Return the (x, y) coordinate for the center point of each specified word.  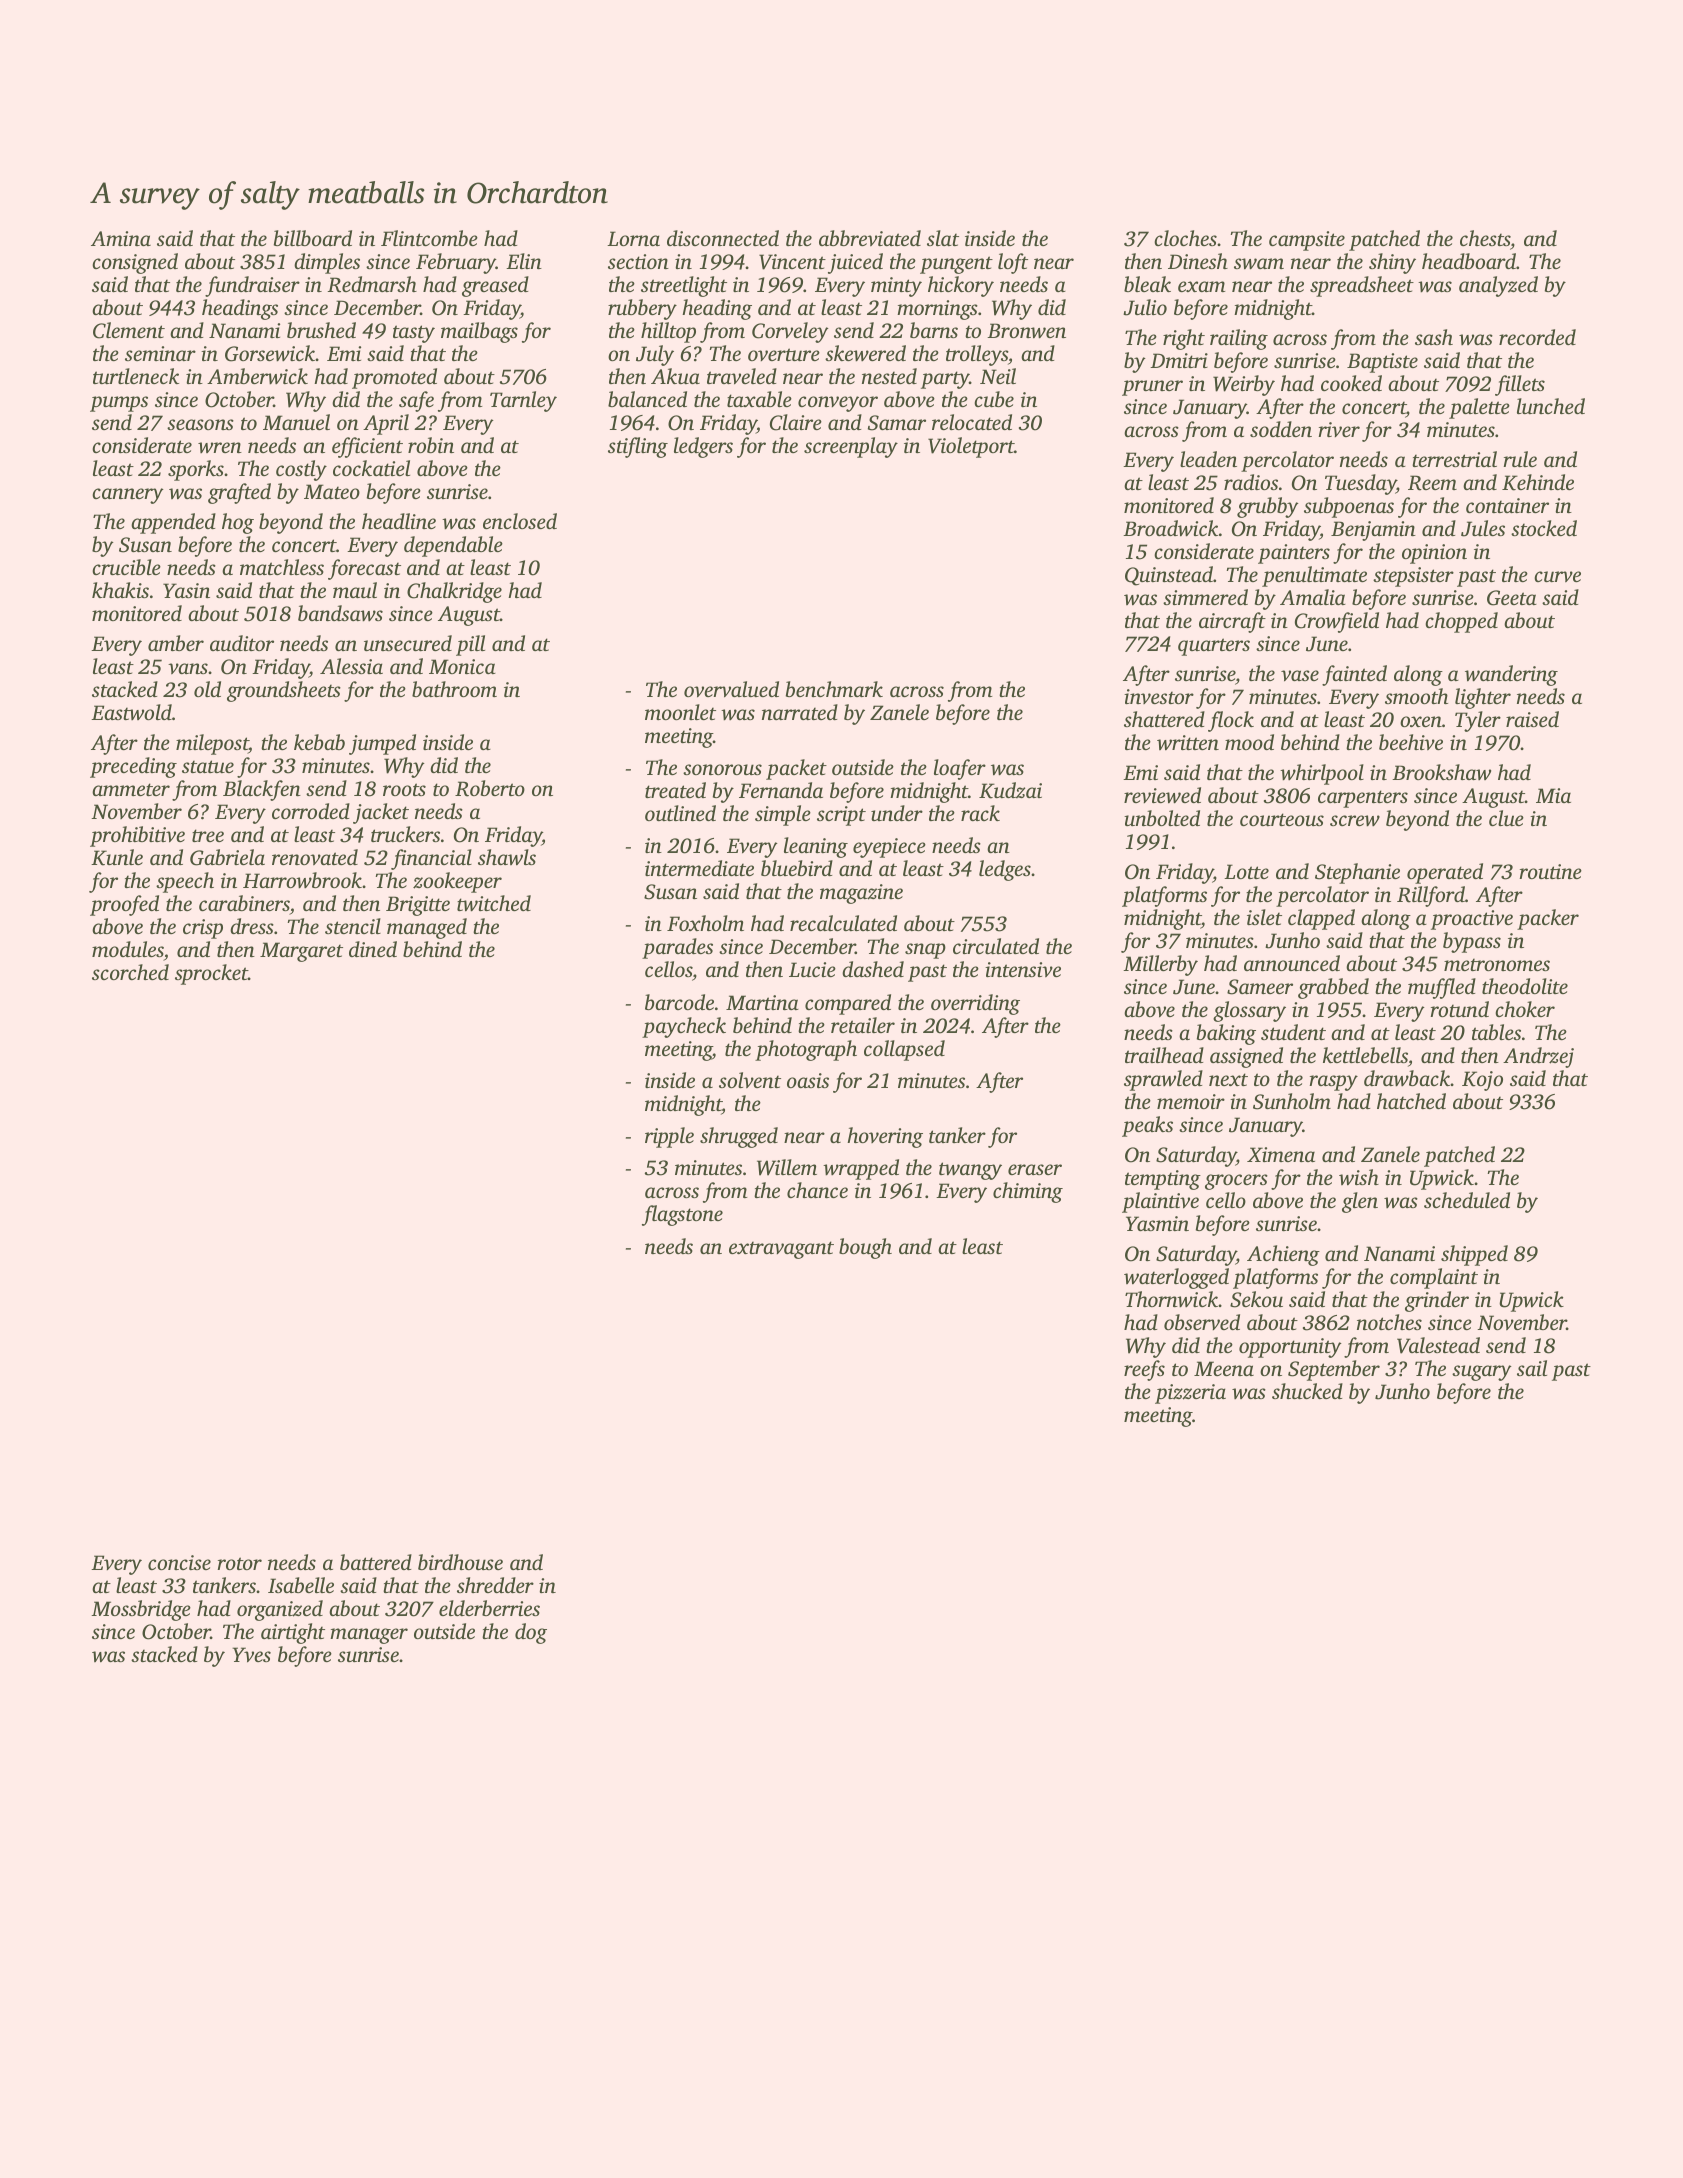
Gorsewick (270, 353)
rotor (240, 1563)
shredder (495, 1585)
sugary (1482, 1373)
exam (1202, 286)
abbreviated (870, 238)
